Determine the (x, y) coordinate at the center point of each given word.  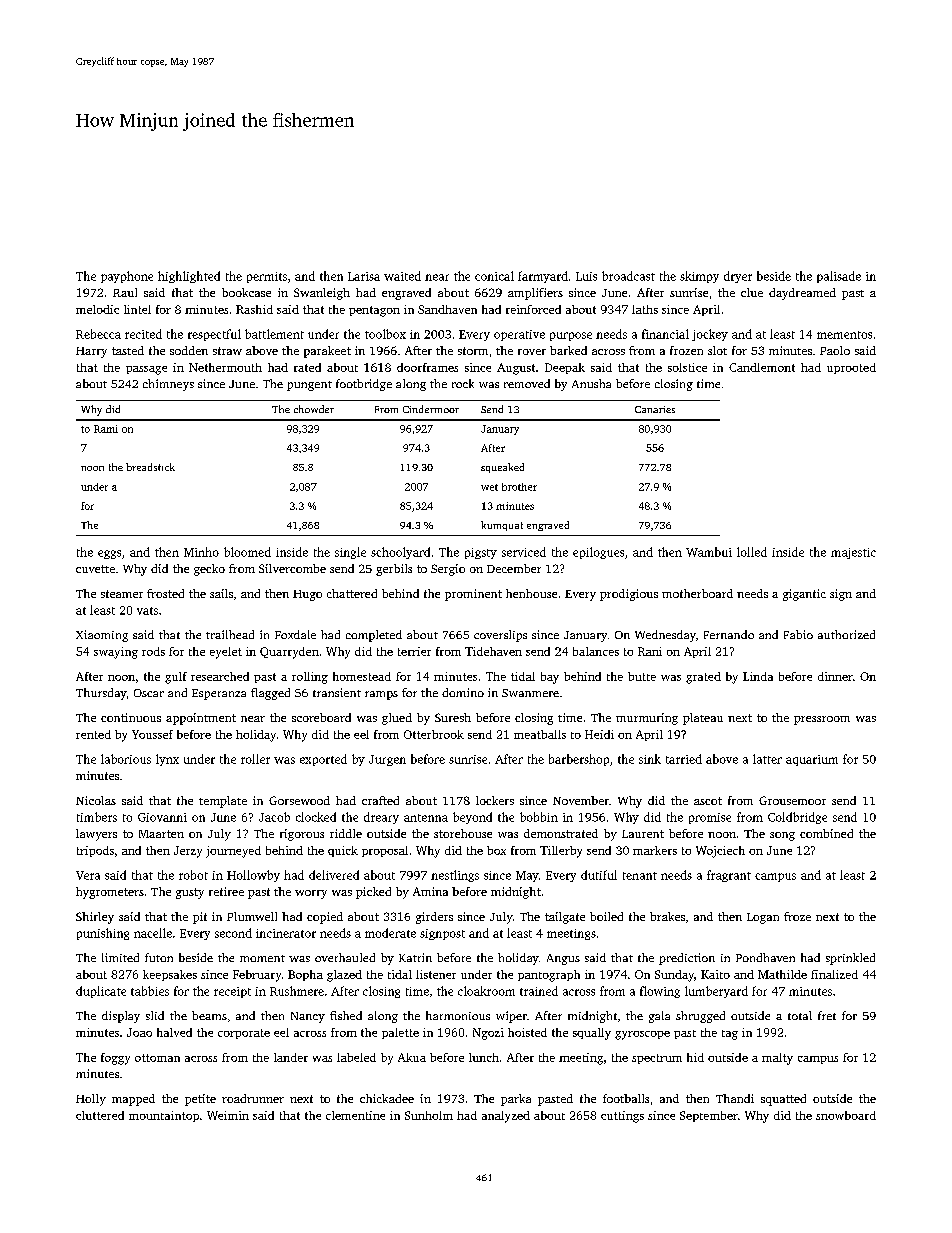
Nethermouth (225, 367)
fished (346, 1015)
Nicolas (96, 800)
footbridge (364, 385)
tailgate (565, 918)
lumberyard (716, 992)
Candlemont (762, 367)
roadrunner (253, 1098)
